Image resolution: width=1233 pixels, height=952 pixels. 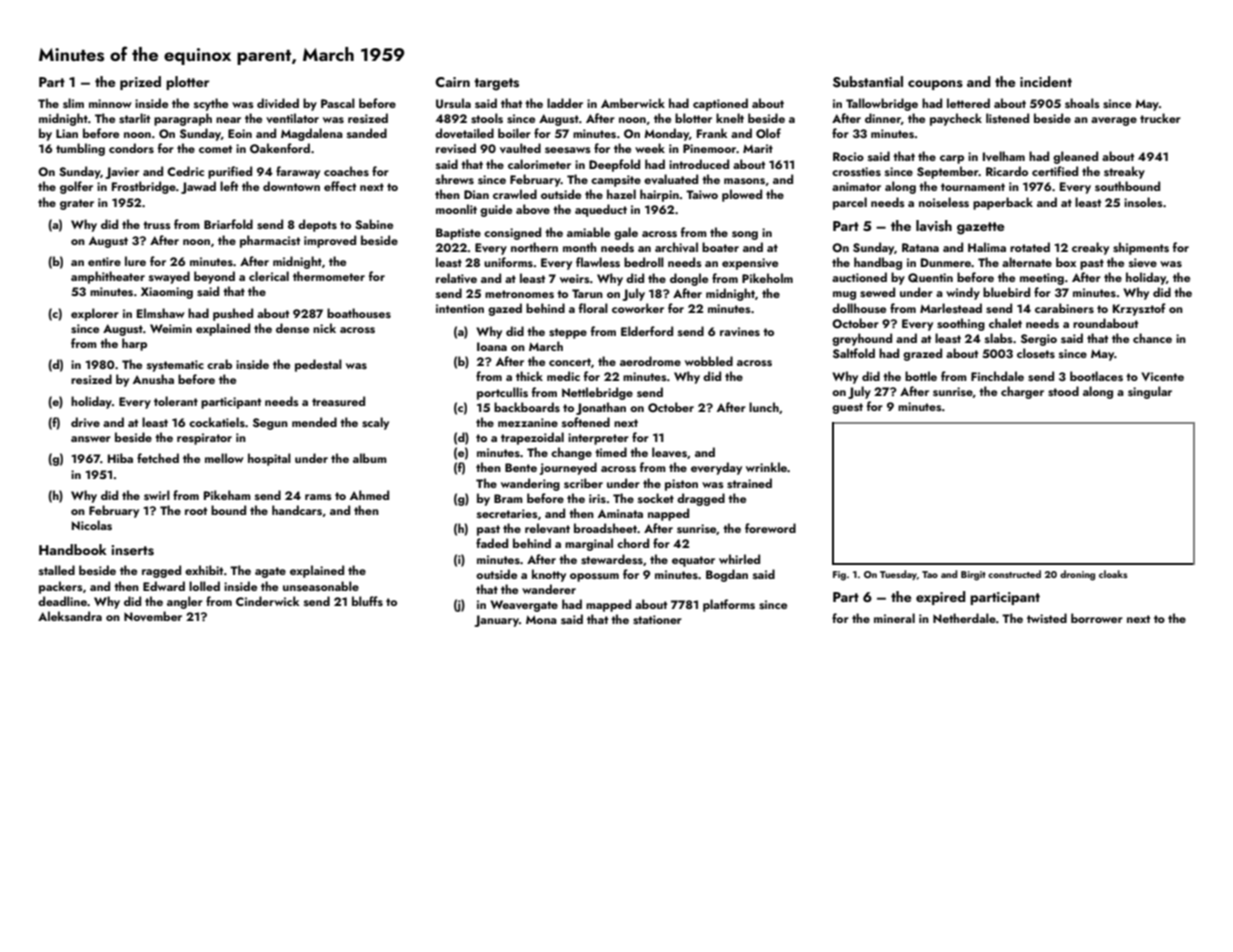 What do you see at coordinates (496, 621) in the screenshot?
I see `January` at bounding box center [496, 621].
